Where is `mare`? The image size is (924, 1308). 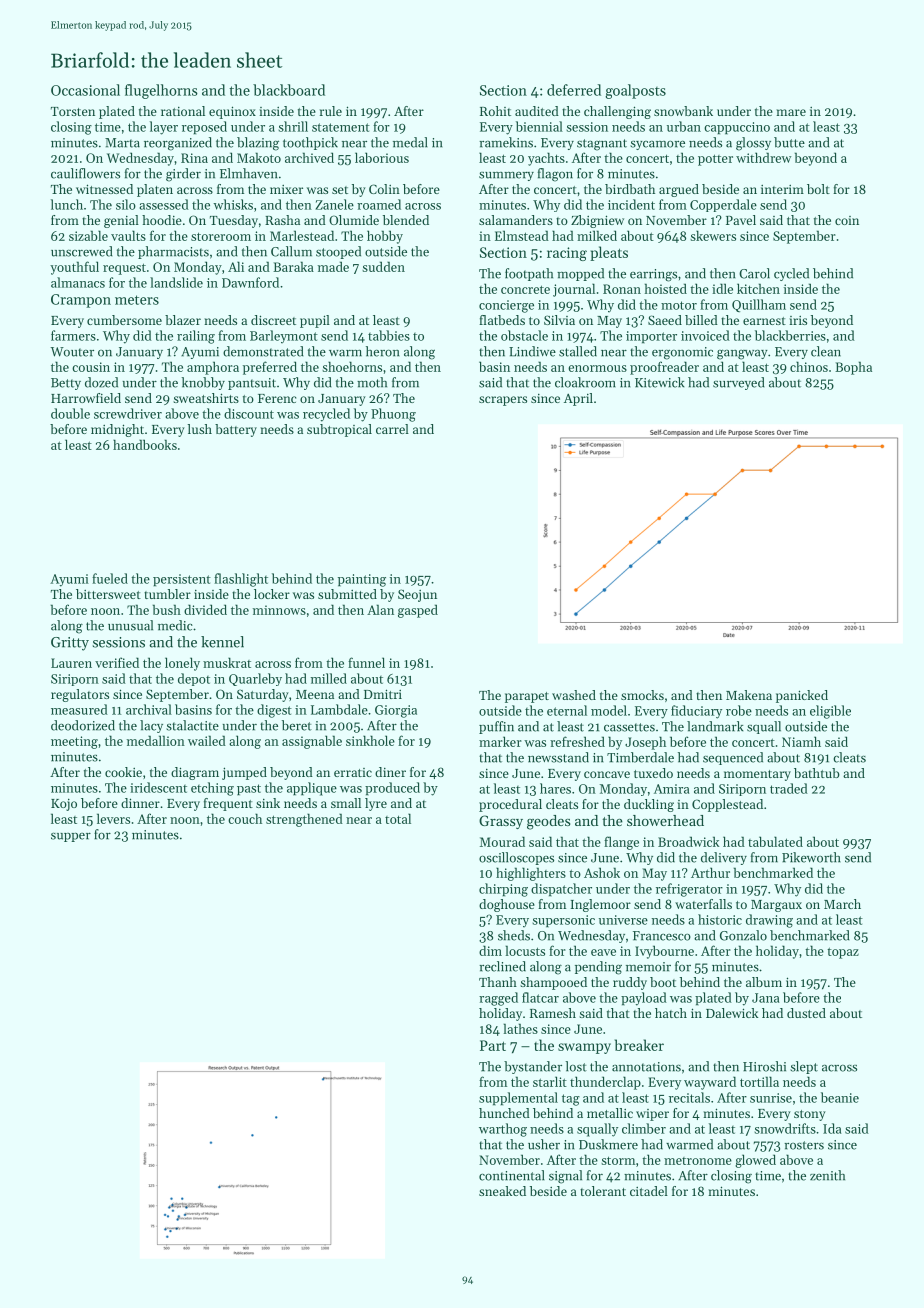
mare is located at coordinates (791, 112).
